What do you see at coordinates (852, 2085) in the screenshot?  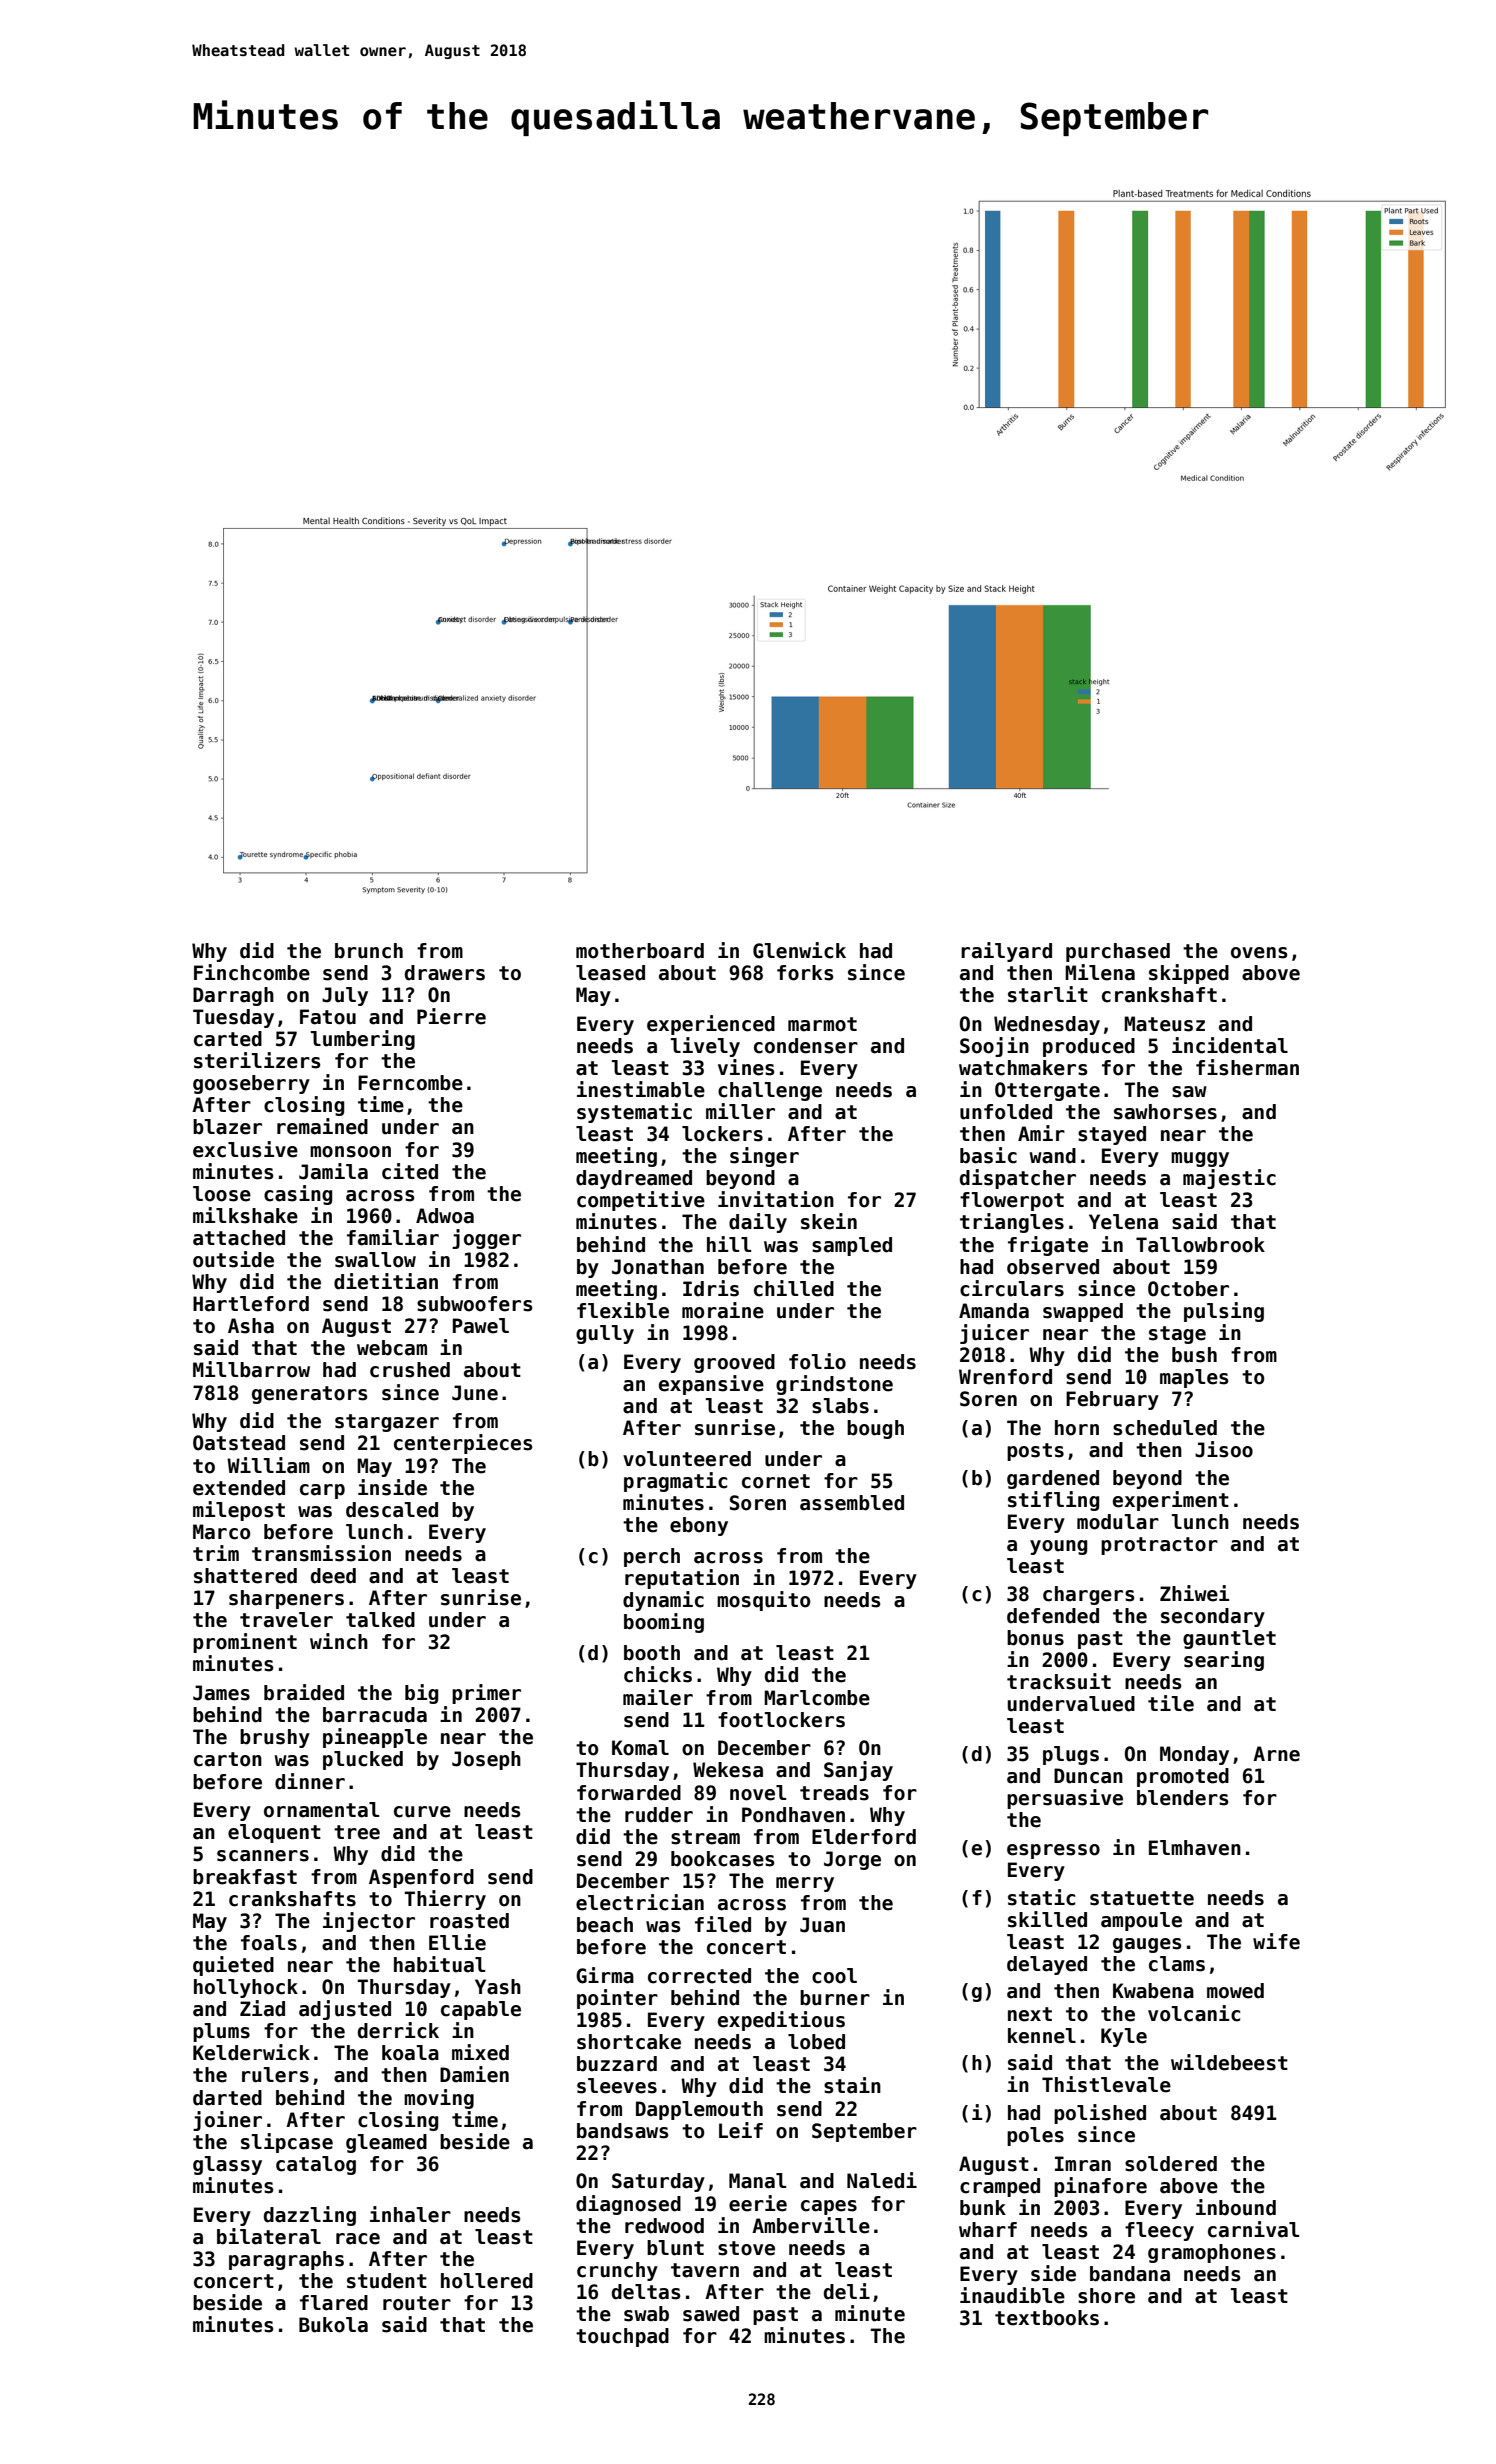 I see `stain` at bounding box center [852, 2085].
